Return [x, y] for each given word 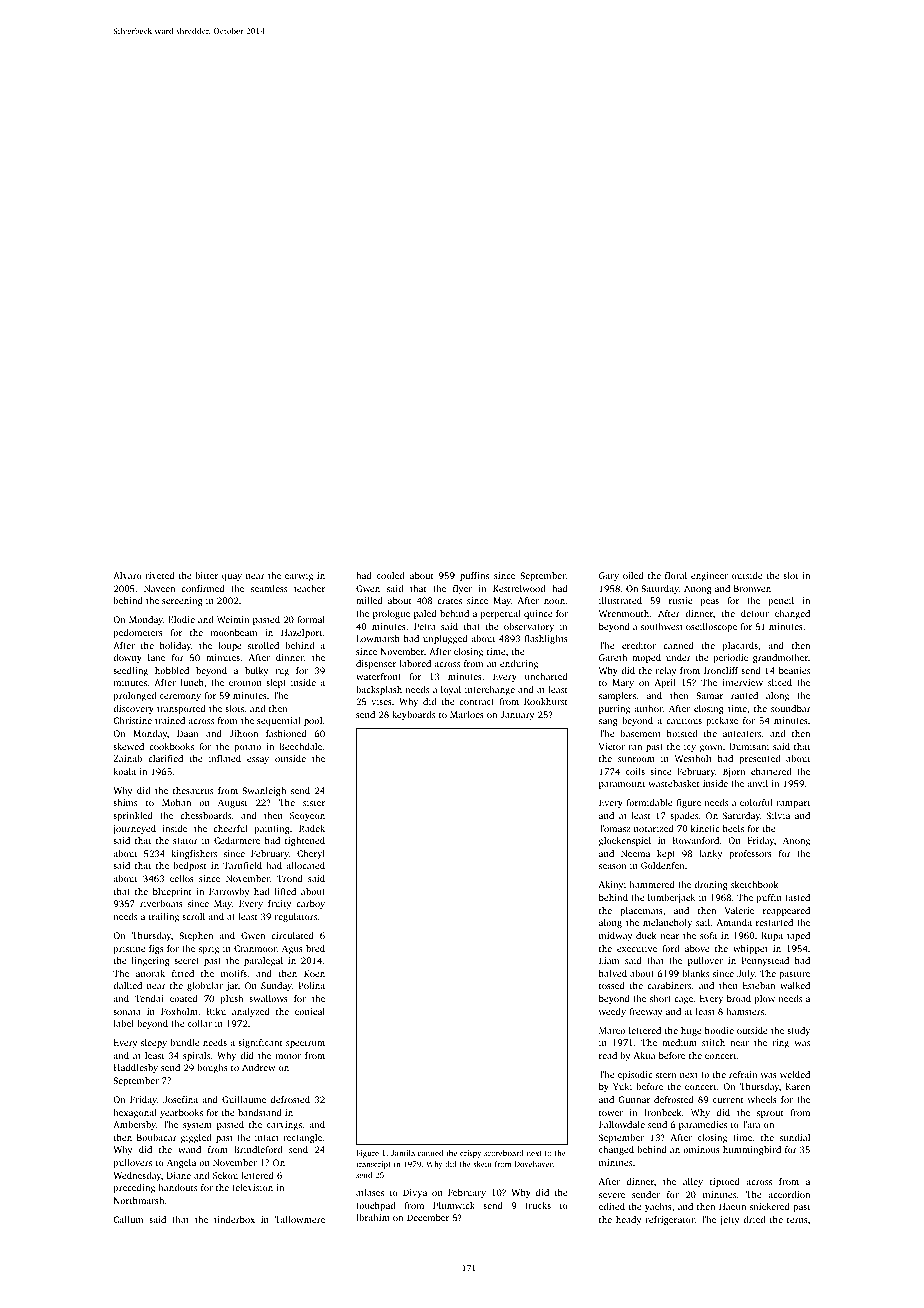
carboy [310, 904]
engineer [709, 576]
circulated [292, 935]
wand [189, 1149]
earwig [299, 576]
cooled [390, 575]
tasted [797, 897]
